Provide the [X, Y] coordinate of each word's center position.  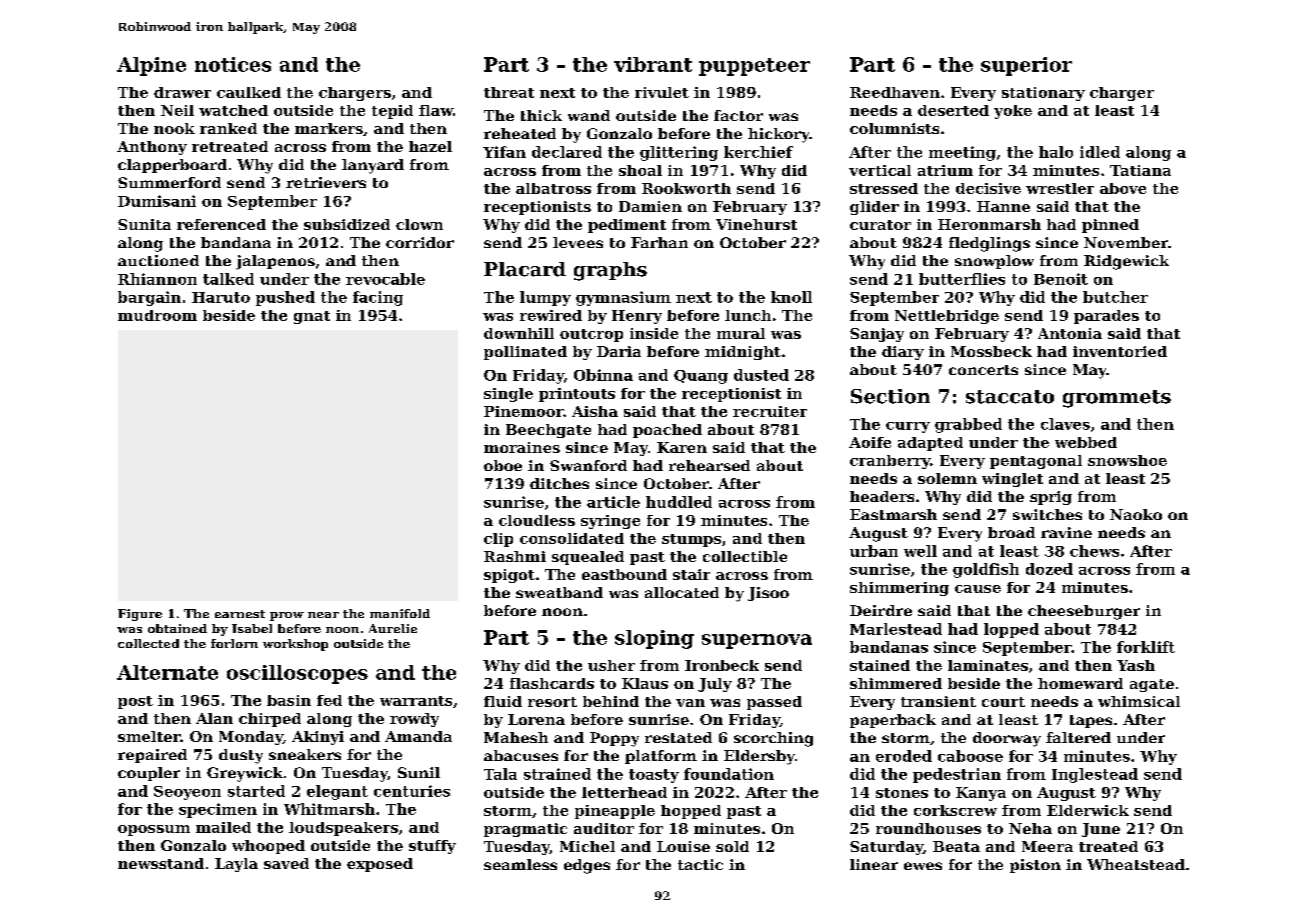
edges [587, 866]
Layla [236, 865]
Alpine [151, 66]
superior [1026, 66]
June [1101, 830]
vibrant [653, 64]
